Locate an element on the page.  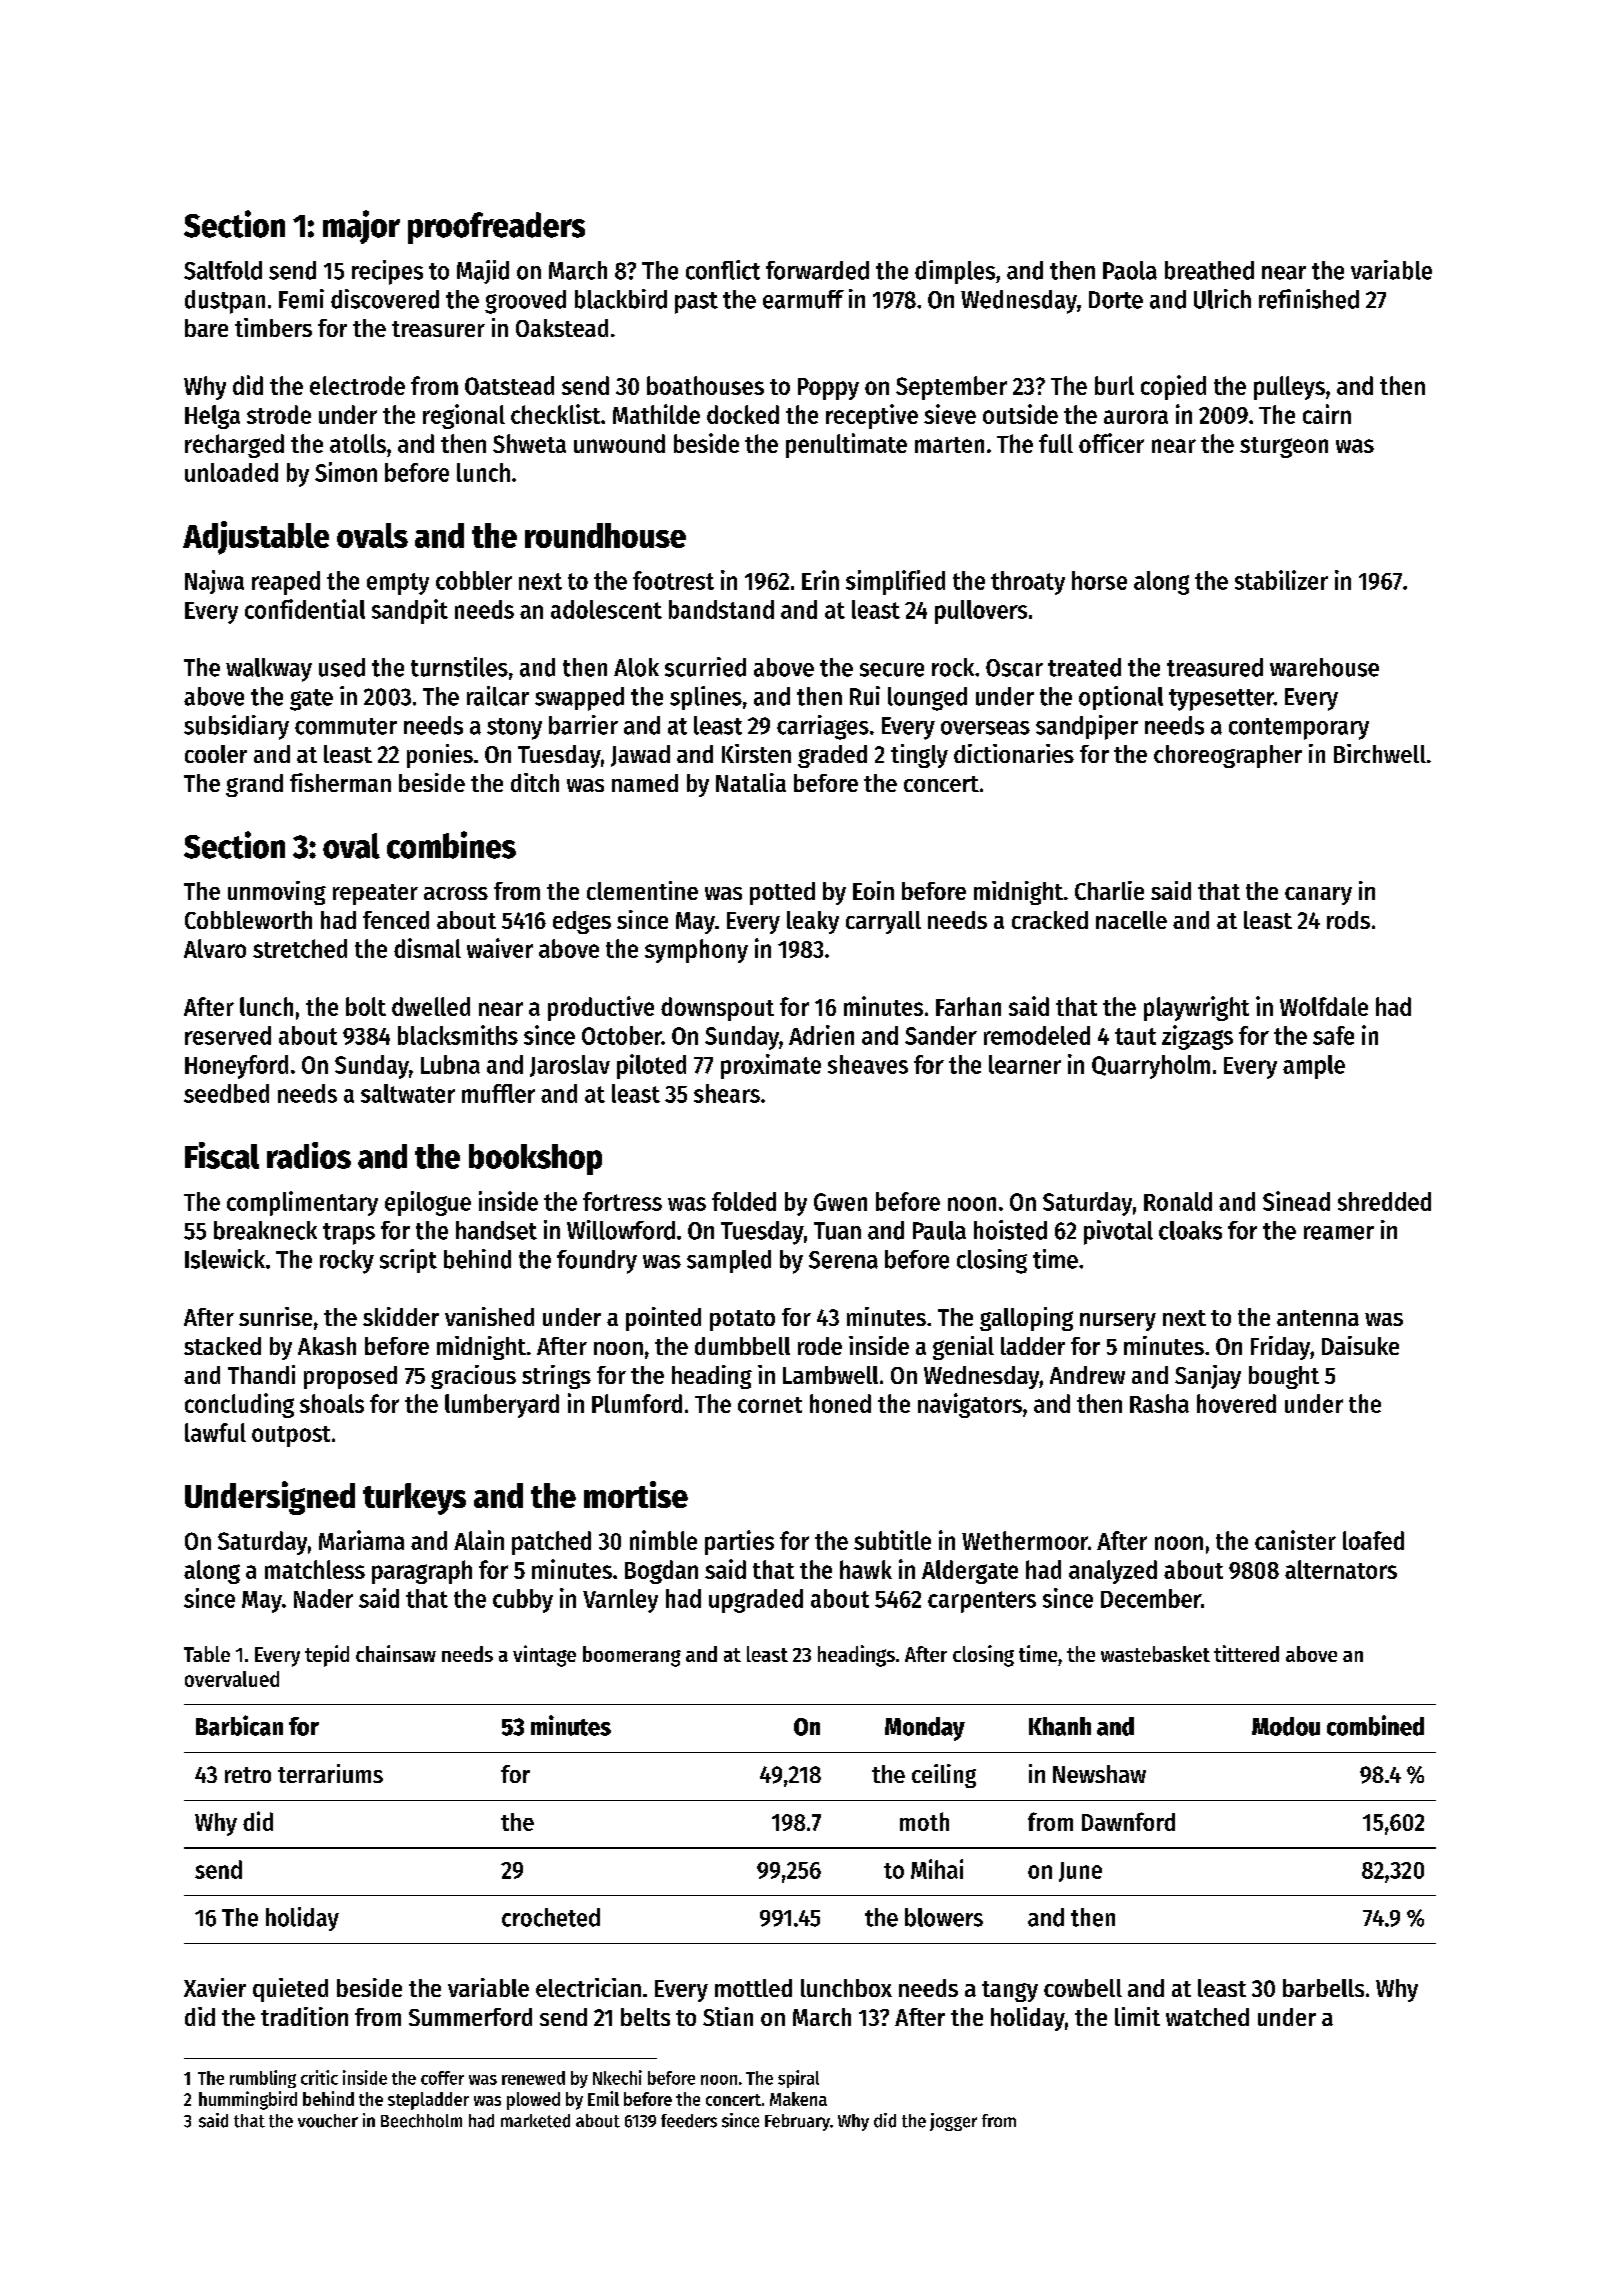
Paola is located at coordinates (1130, 270).
